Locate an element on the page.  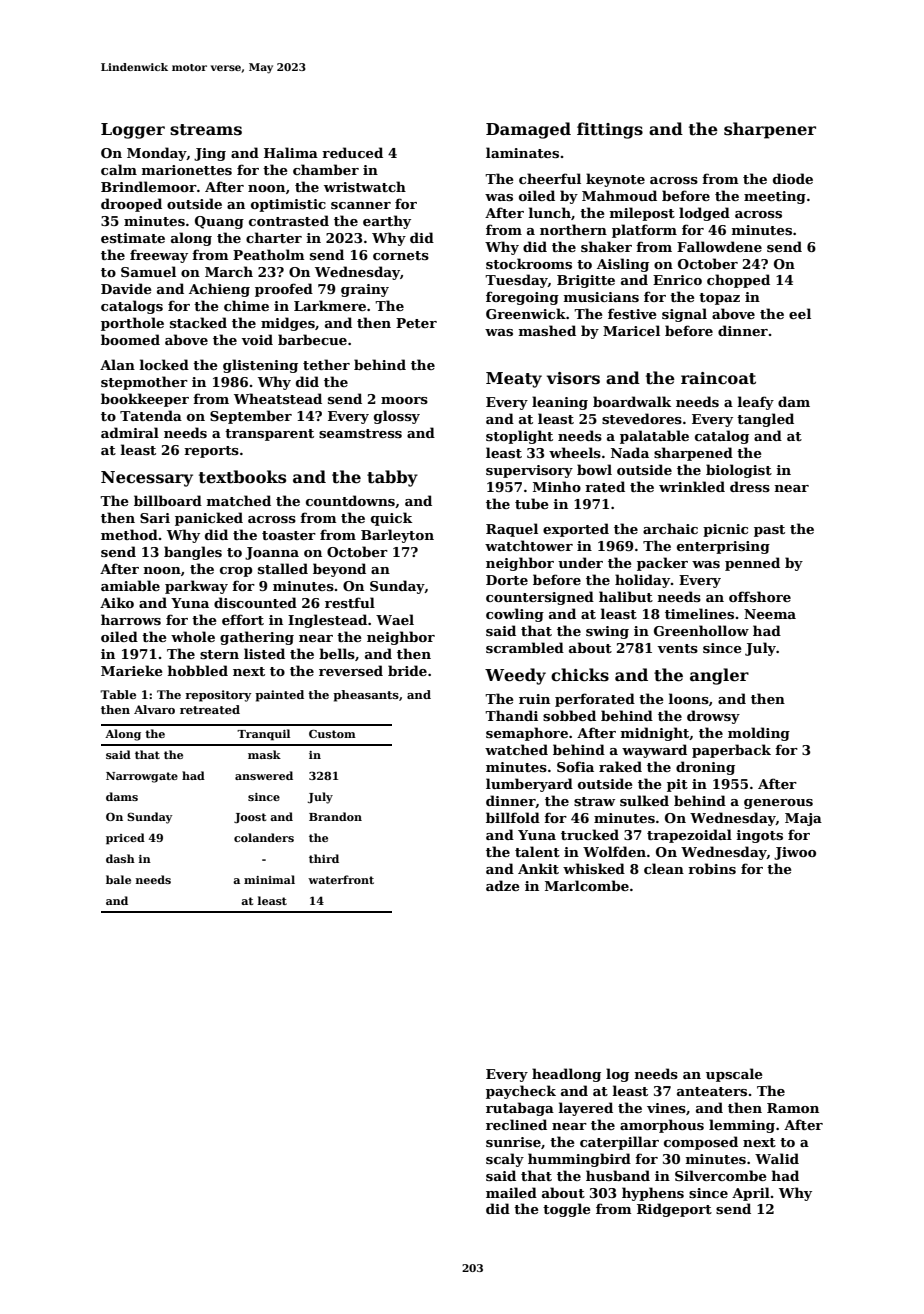
angler is located at coordinates (719, 676).
